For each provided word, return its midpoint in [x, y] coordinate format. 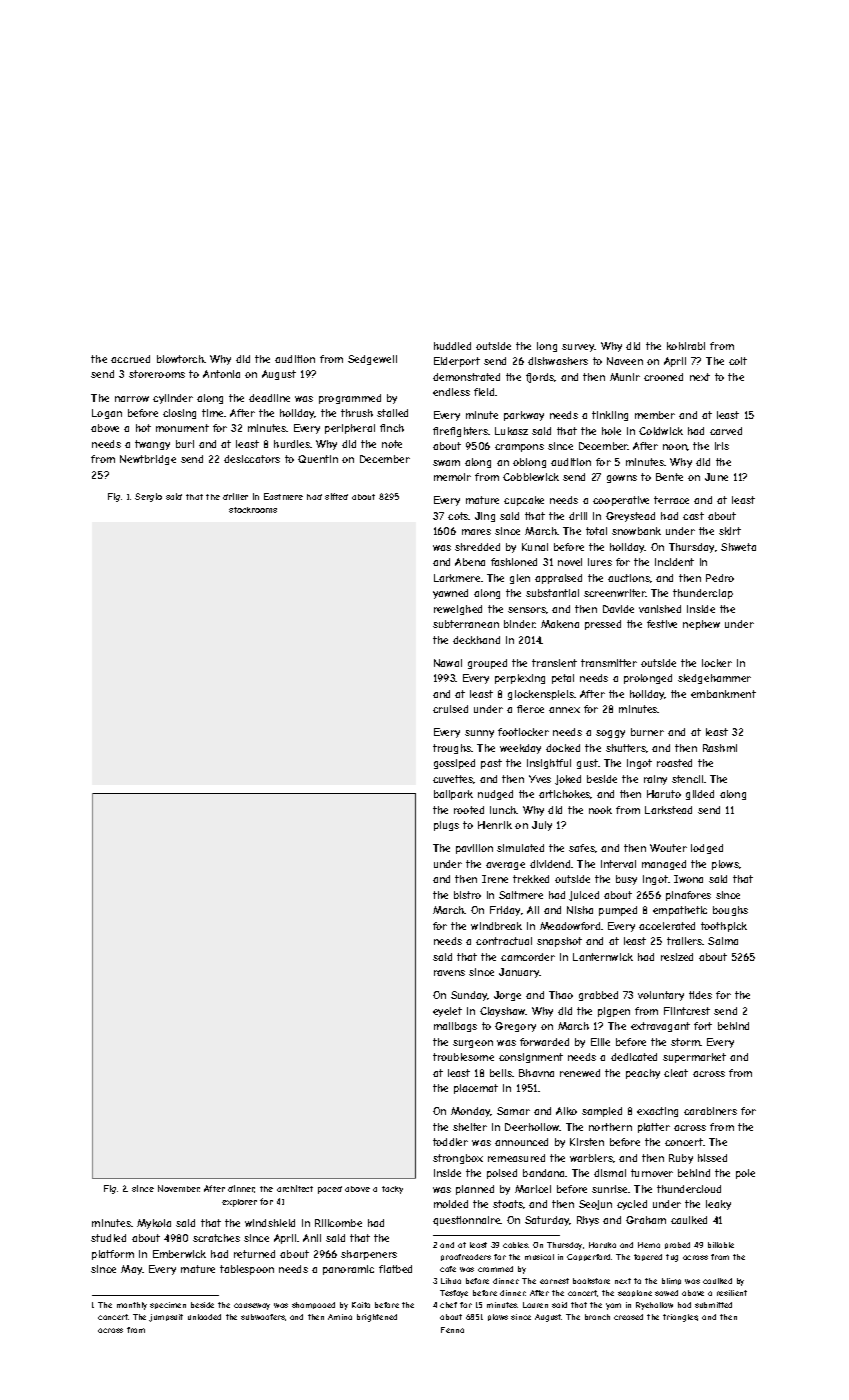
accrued [130, 359]
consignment [531, 1058]
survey [578, 348]
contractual [504, 941]
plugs [446, 826]
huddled [452, 346]
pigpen [614, 1012]
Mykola [154, 1224]
